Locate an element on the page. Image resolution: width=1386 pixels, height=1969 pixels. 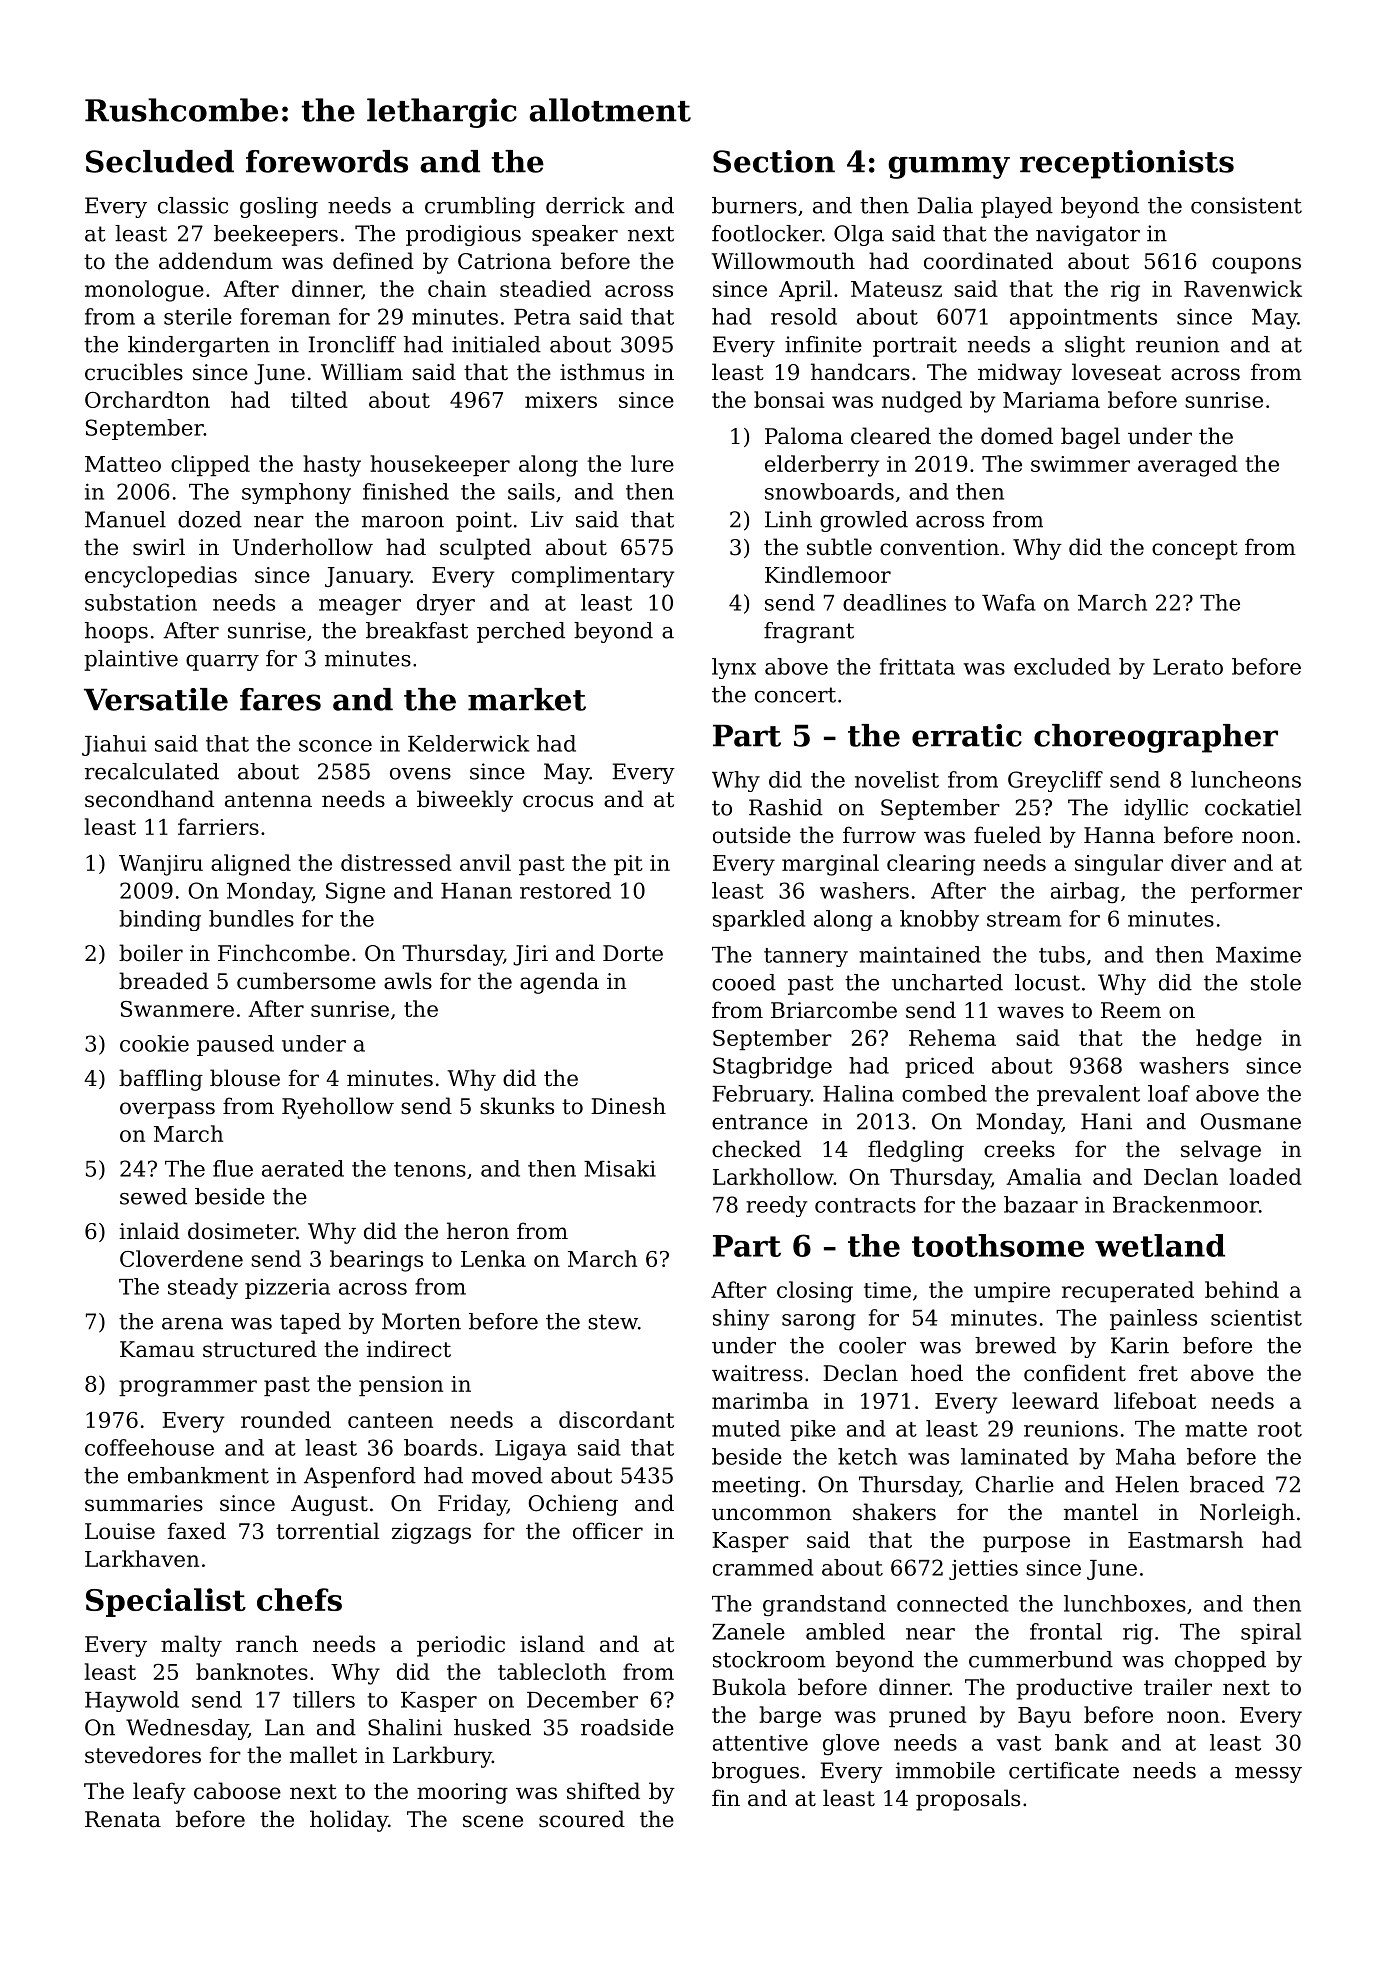
consistent is located at coordinates (1246, 205).
